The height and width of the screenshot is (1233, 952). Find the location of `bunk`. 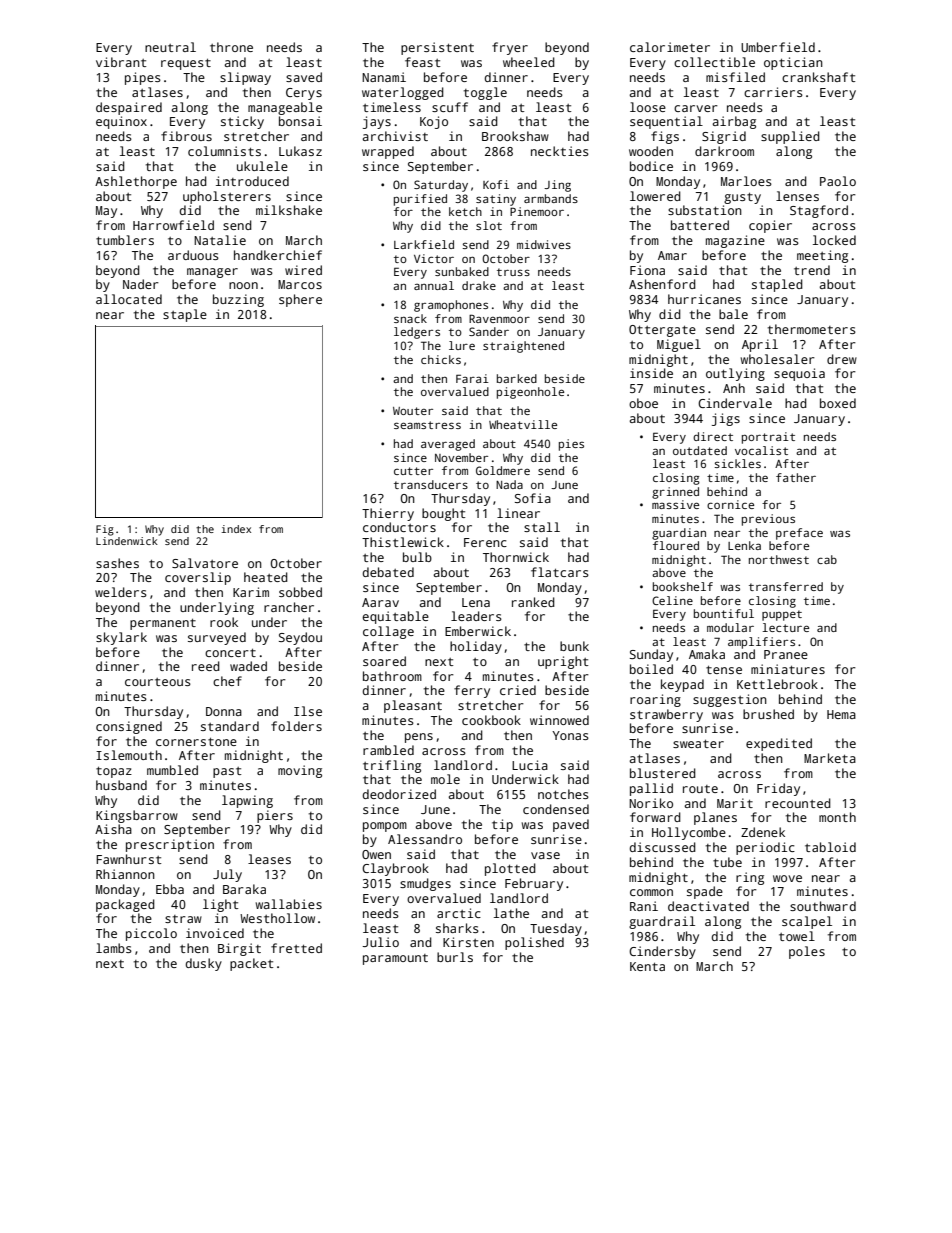

bunk is located at coordinates (574, 646).
